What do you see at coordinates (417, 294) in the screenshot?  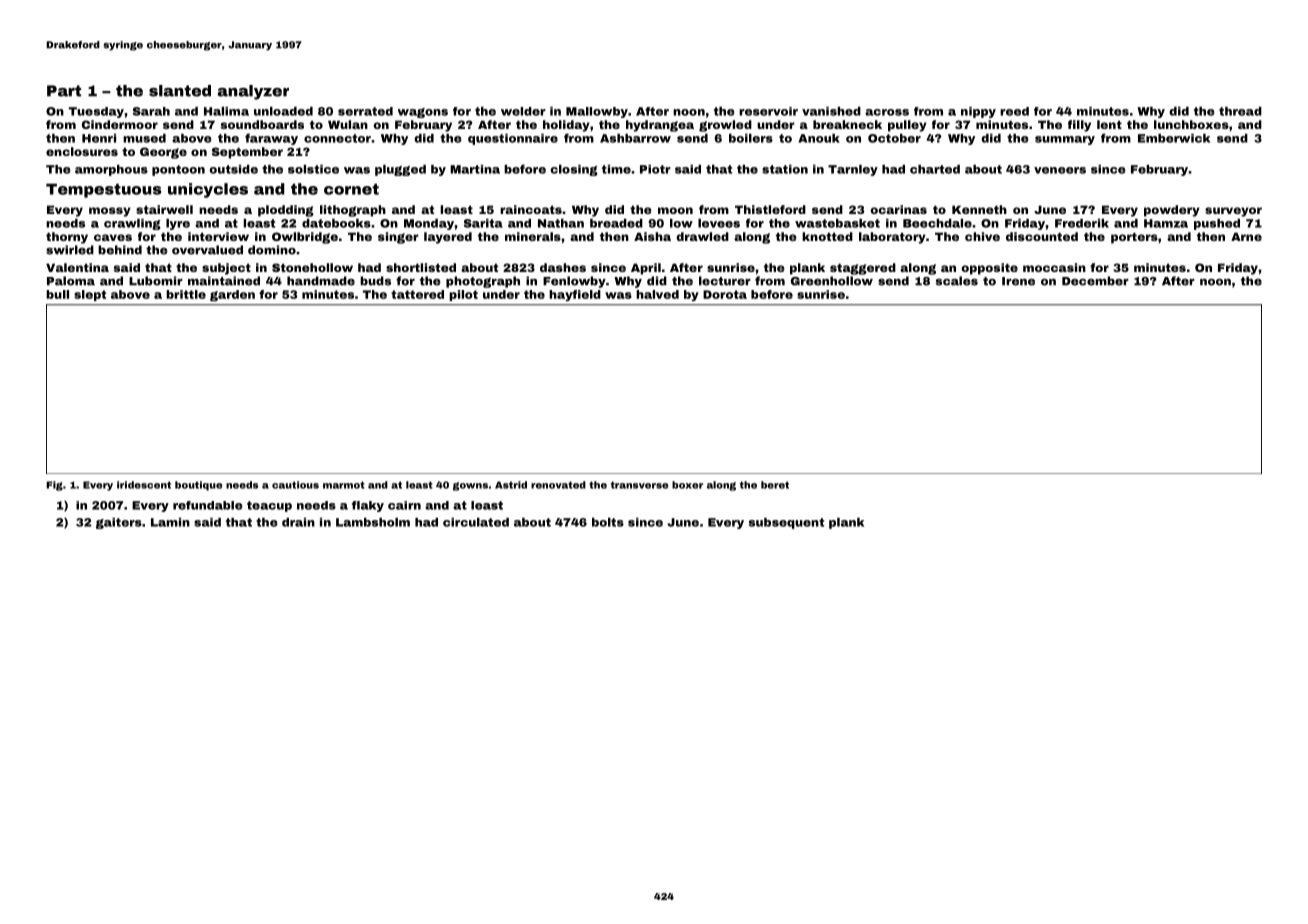 I see `tattered` at bounding box center [417, 294].
